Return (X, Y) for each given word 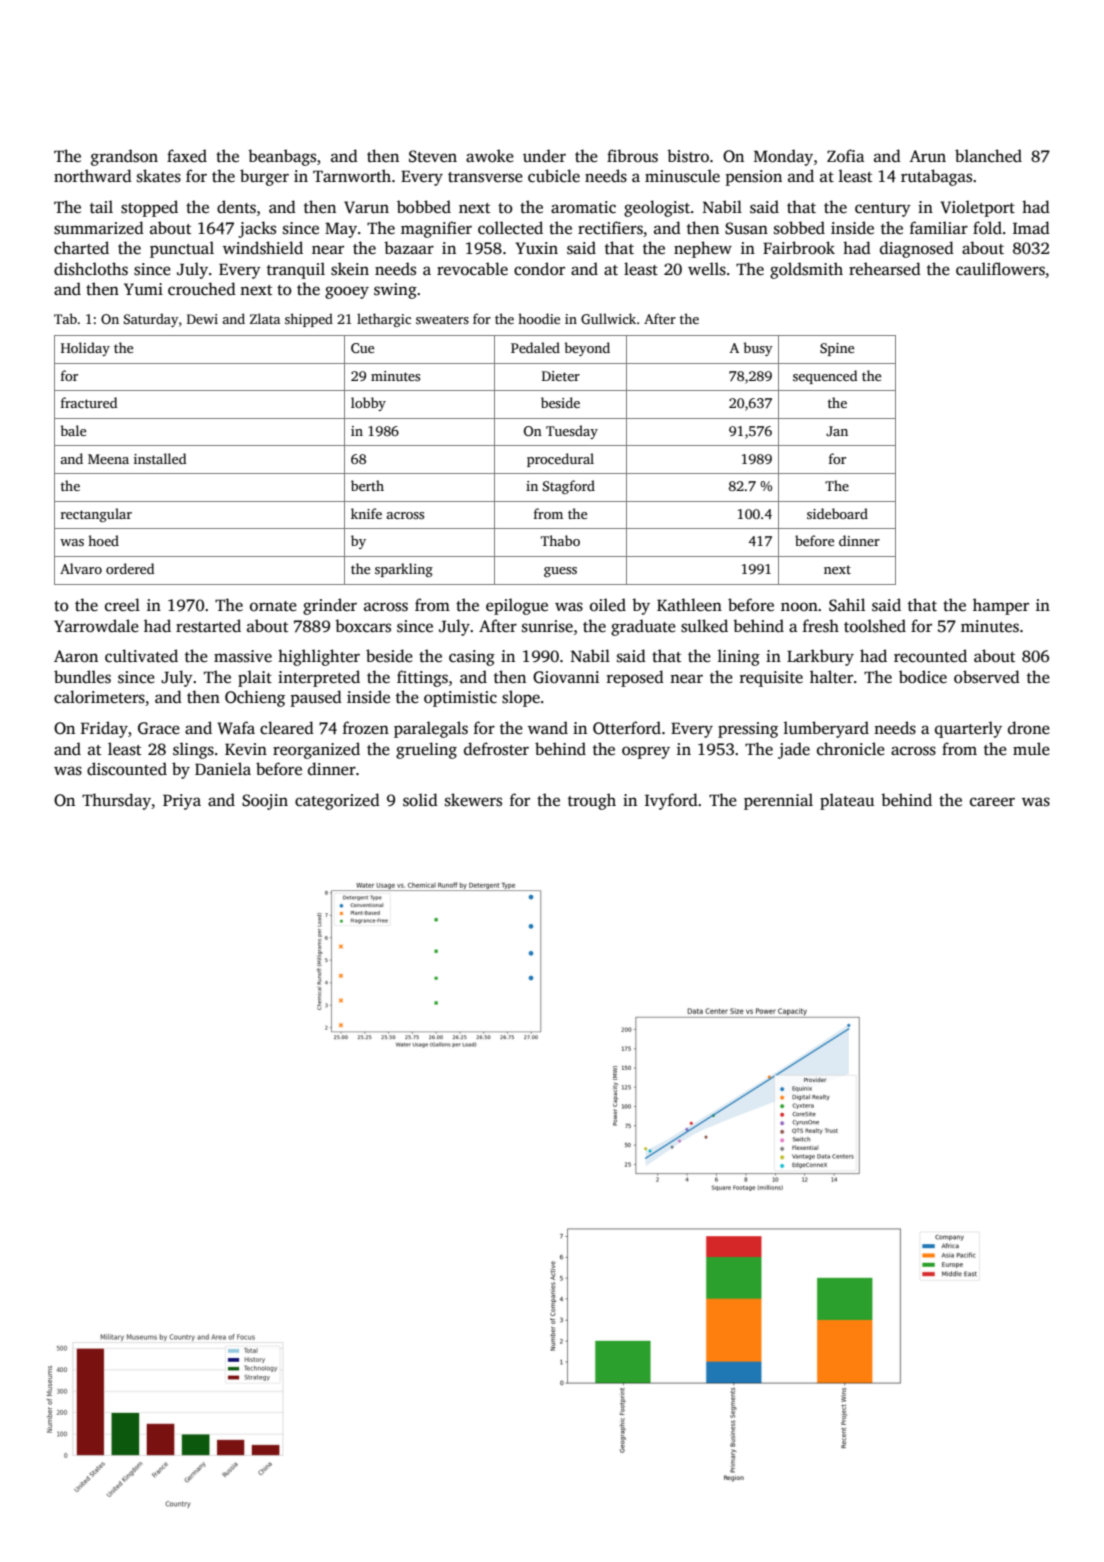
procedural (560, 460)
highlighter (319, 657)
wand (548, 728)
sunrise (547, 626)
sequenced (825, 377)
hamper (1001, 606)
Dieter (561, 376)
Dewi (202, 319)
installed (160, 458)
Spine (837, 349)
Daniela (223, 768)
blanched (988, 156)
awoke (490, 156)
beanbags (282, 157)
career (992, 802)
